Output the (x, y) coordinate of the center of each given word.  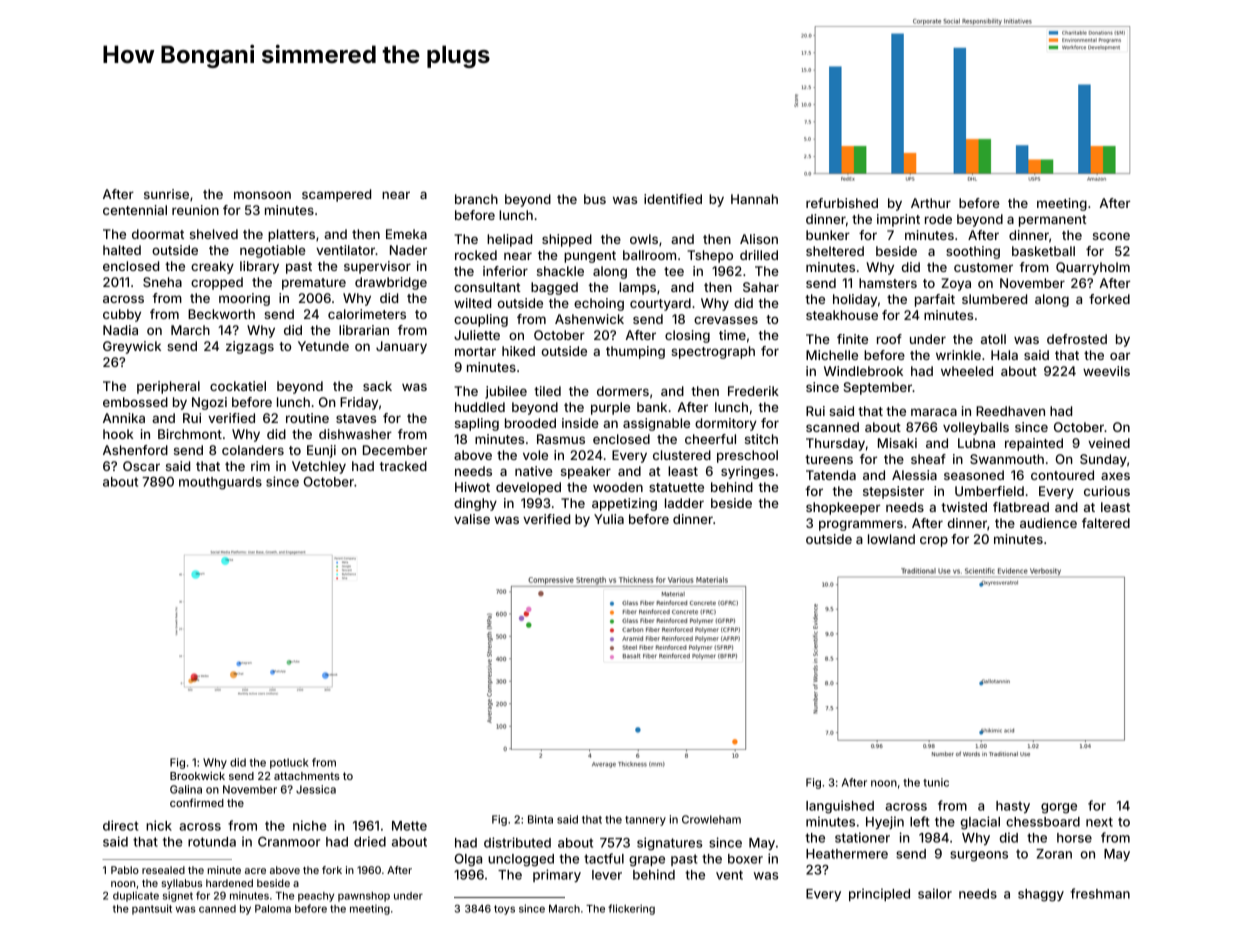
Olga (468, 860)
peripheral (168, 387)
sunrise (166, 194)
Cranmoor (289, 842)
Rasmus (561, 439)
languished (840, 807)
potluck (289, 763)
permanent (1053, 221)
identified (673, 199)
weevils (1106, 371)
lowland (891, 539)
